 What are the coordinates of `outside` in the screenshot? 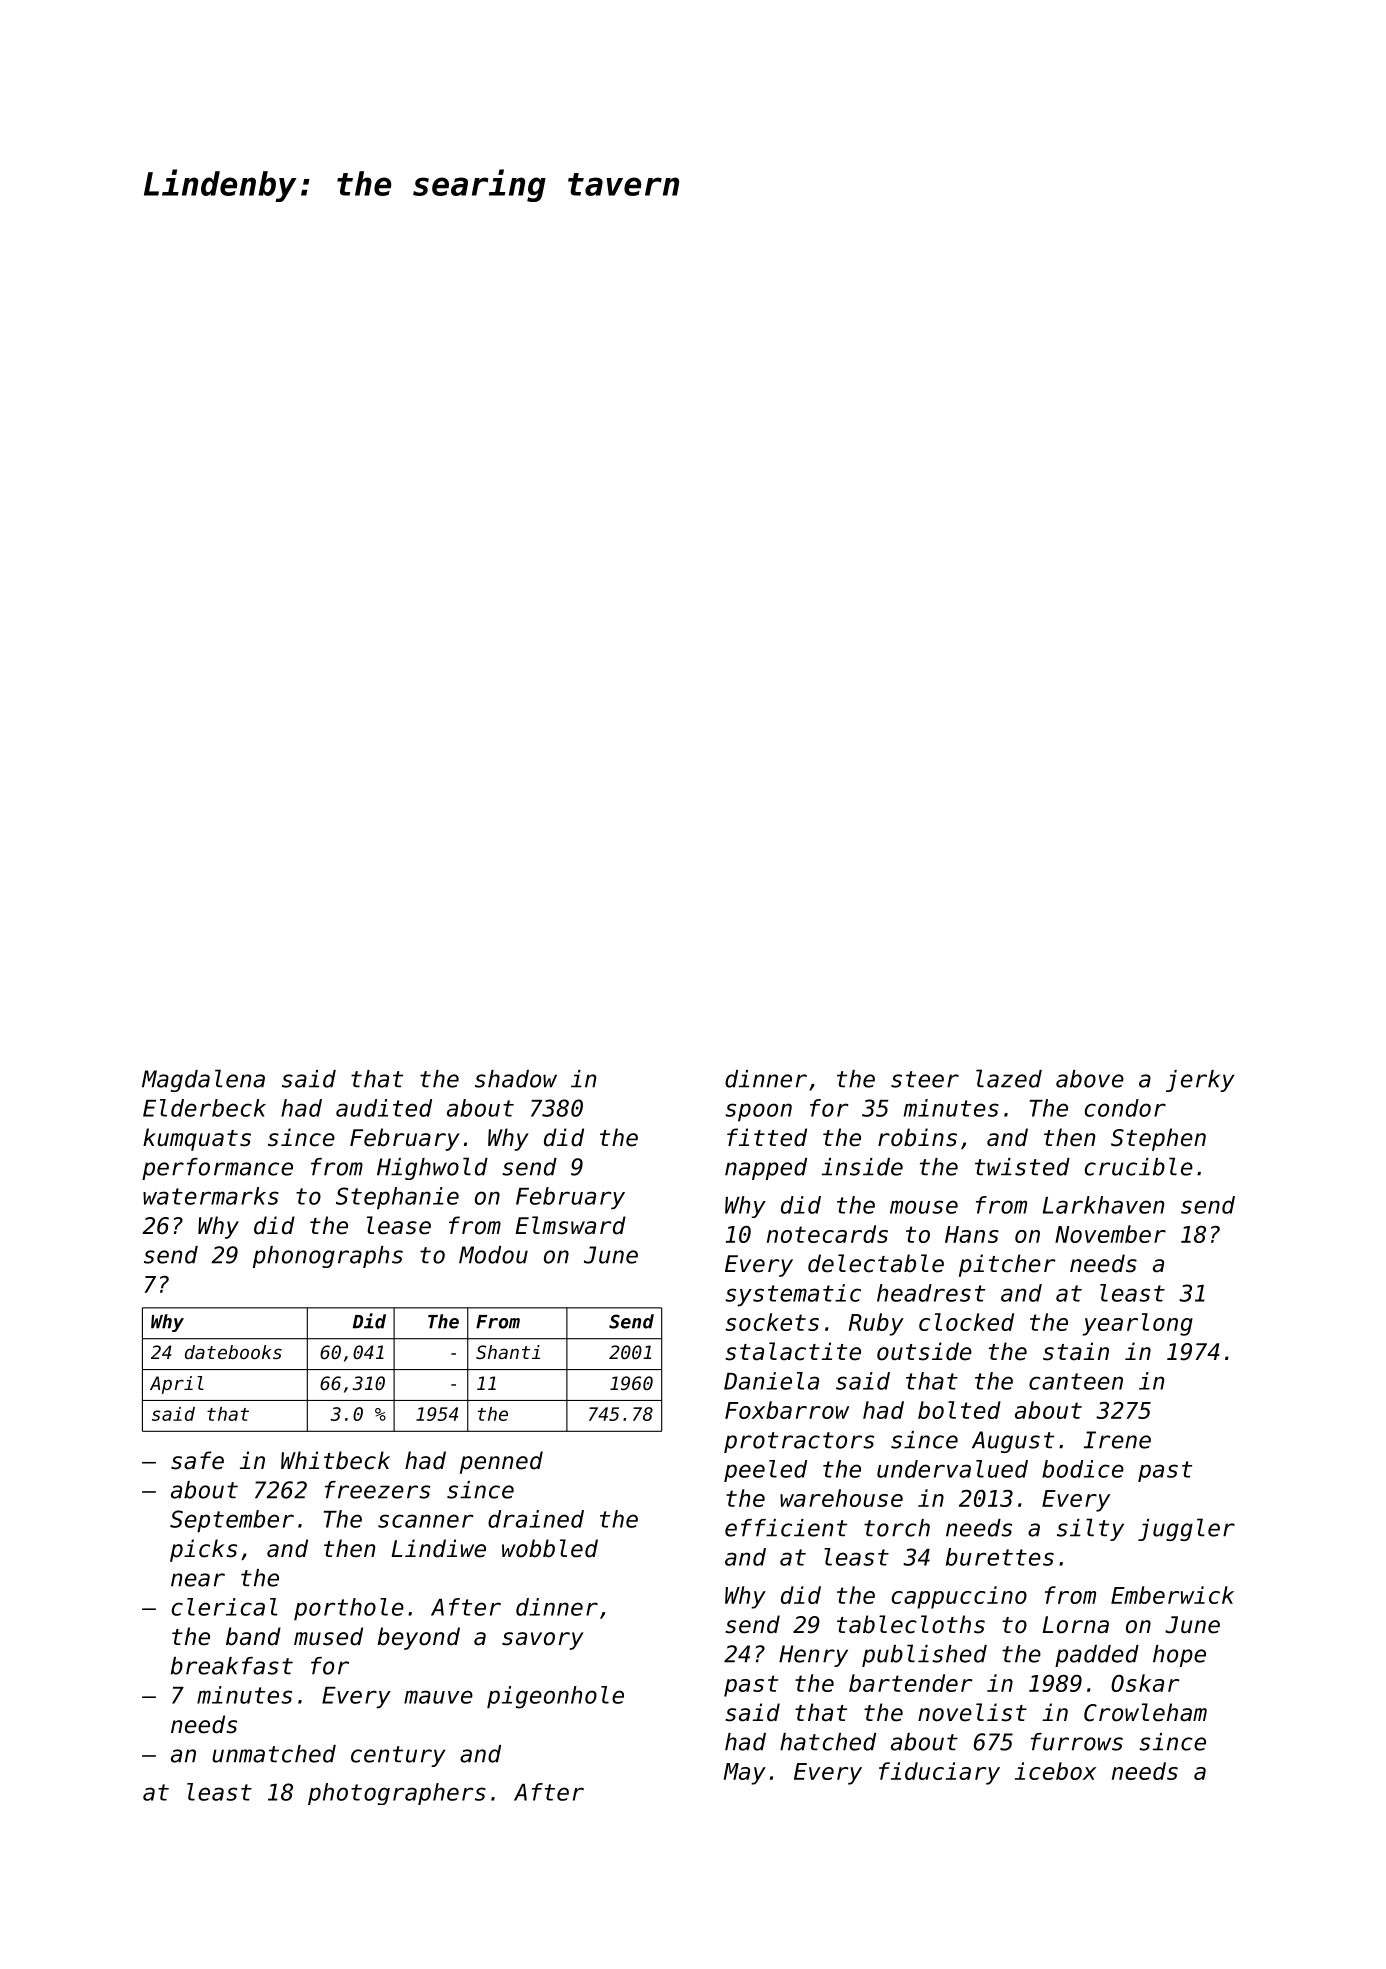 It's located at (924, 1351).
